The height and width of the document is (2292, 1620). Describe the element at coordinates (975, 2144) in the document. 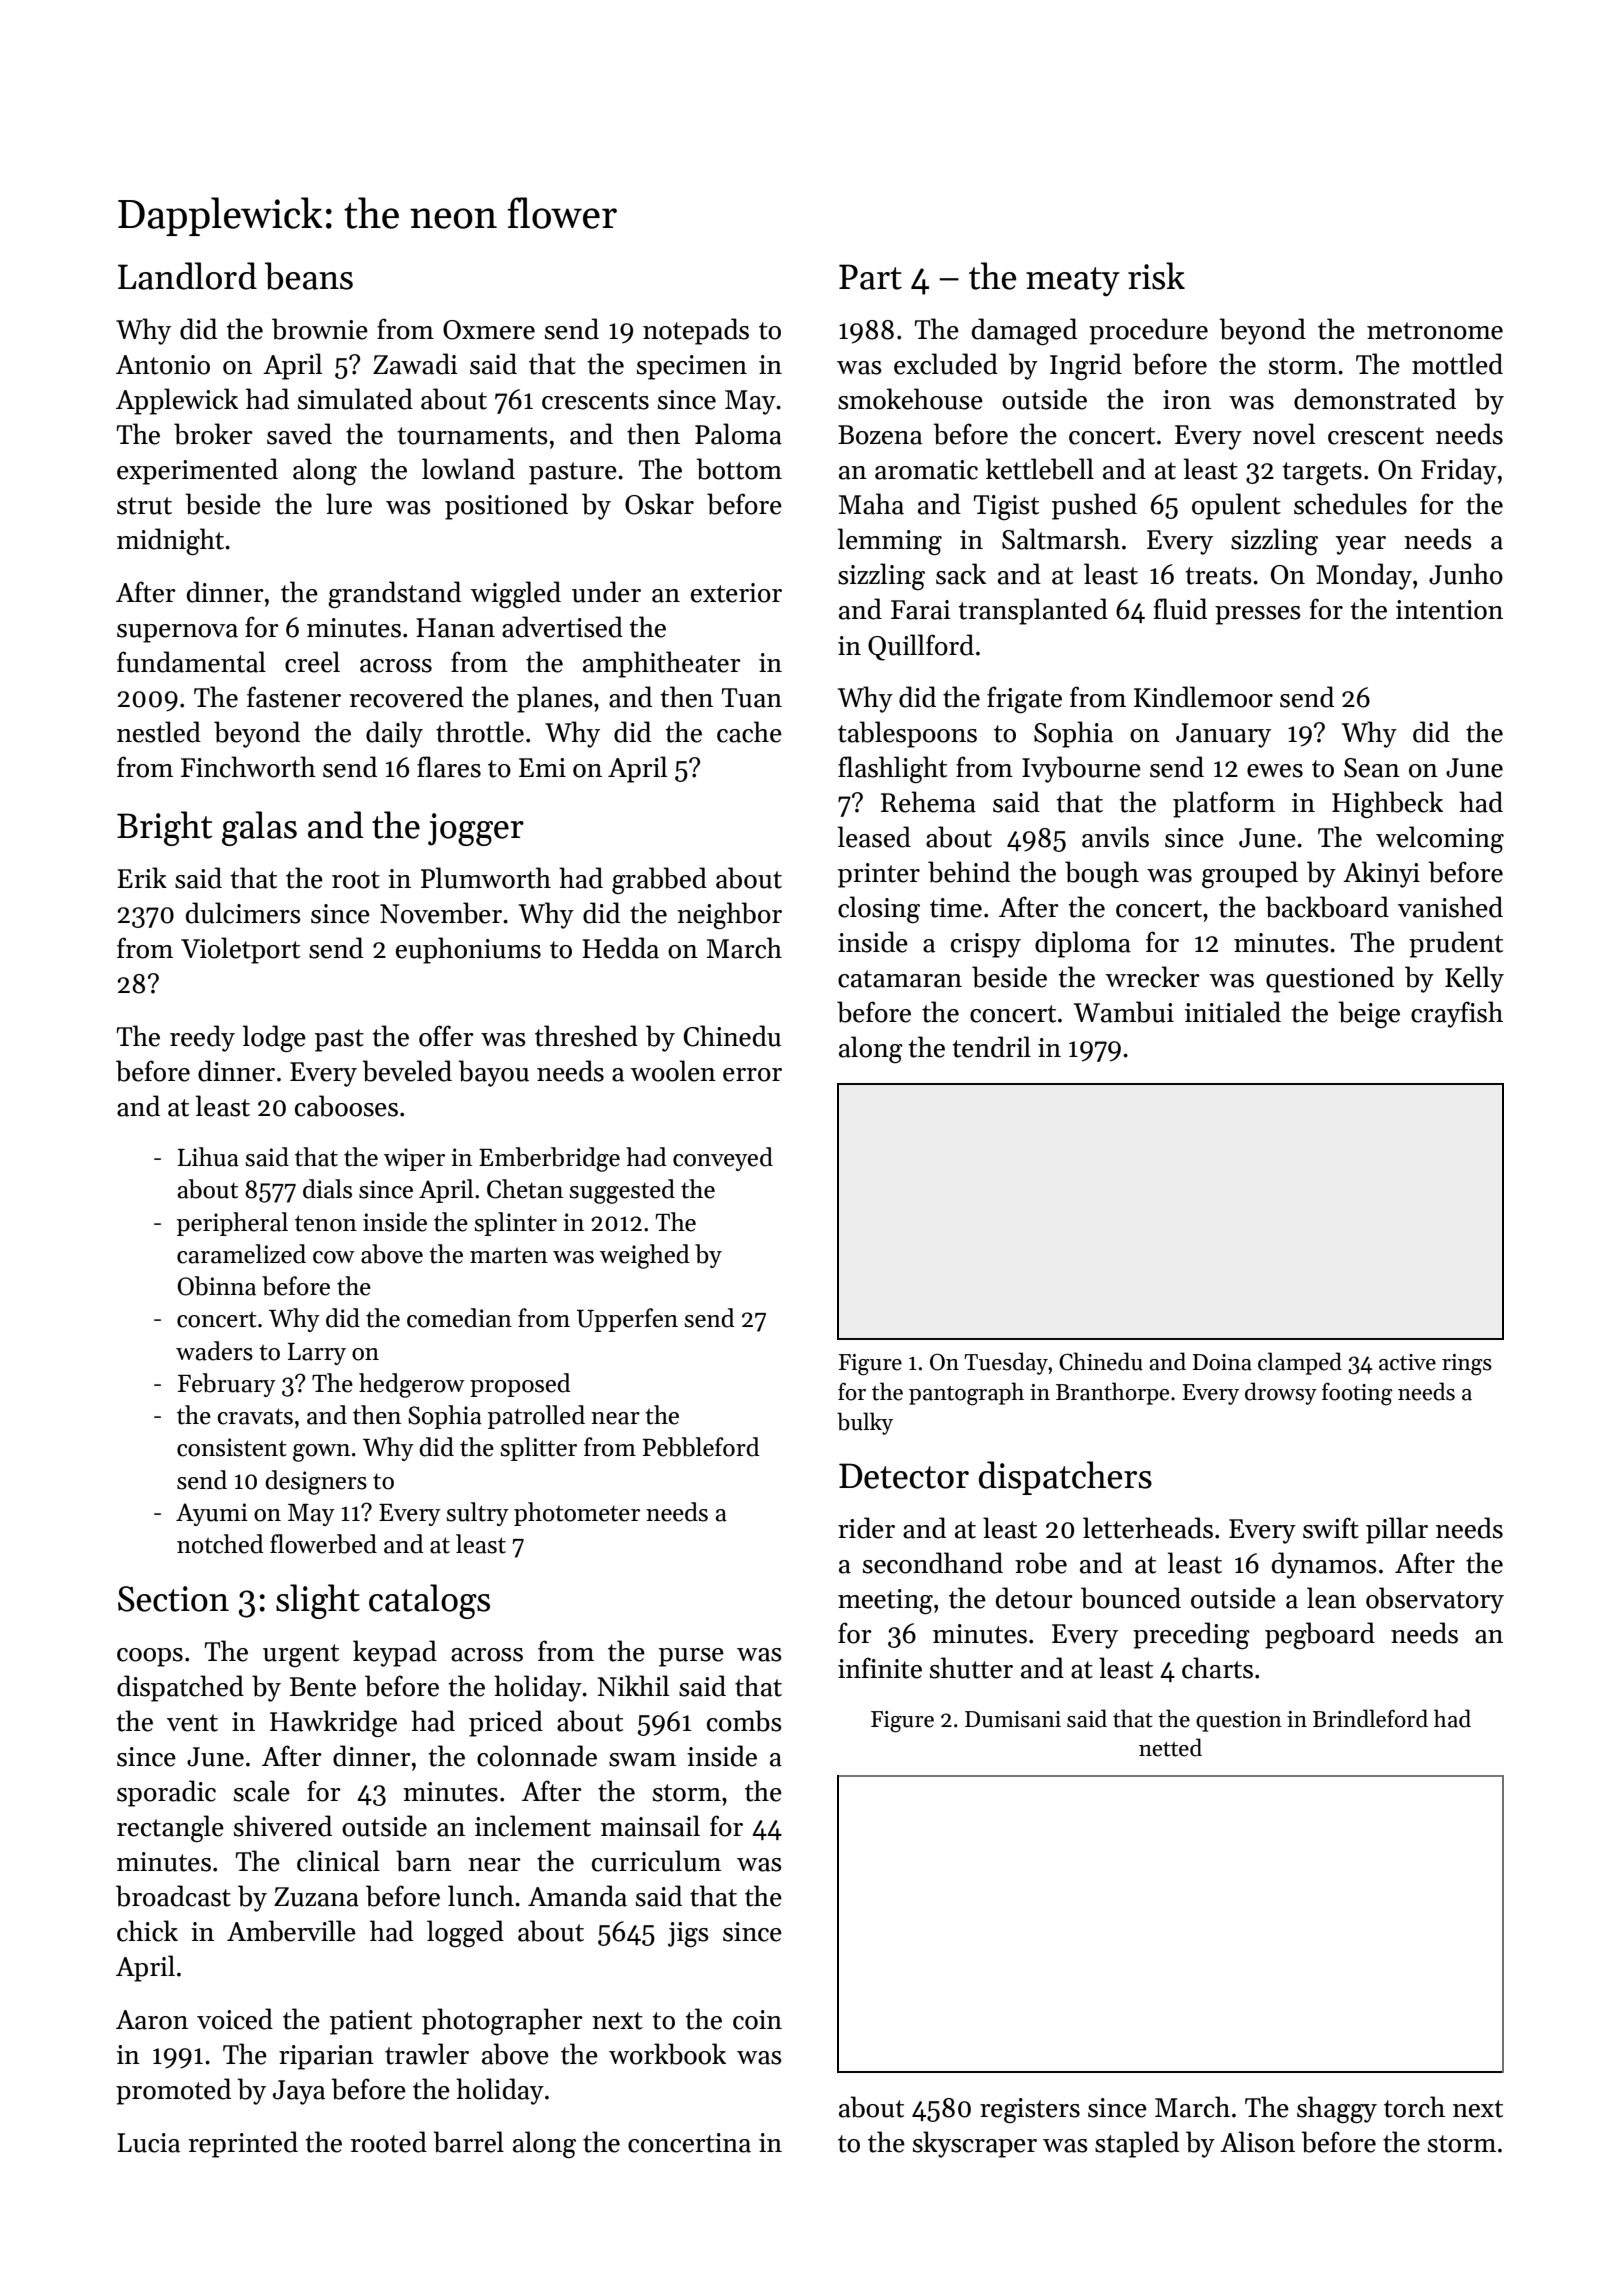

I see `skyscraper` at that location.
